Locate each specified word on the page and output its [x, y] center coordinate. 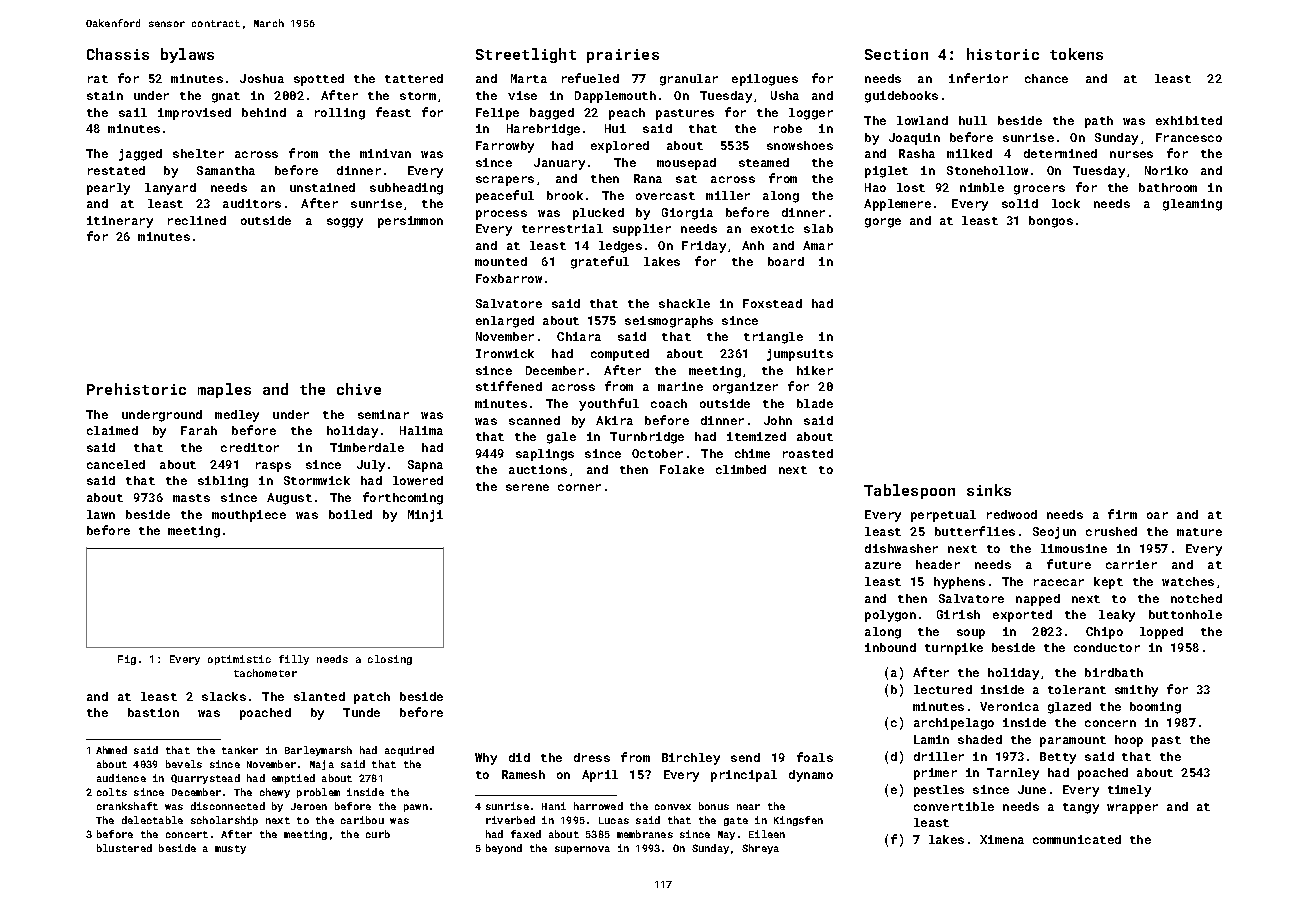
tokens [1076, 54]
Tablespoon [909, 491]
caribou [362, 820]
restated [116, 170]
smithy [1136, 691]
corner [579, 487]
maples [224, 390]
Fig [127, 660]
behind [264, 112]
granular [689, 80]
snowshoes [800, 145]
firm [1122, 514]
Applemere [897, 205]
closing [390, 660]
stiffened [509, 386]
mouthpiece [249, 516]
